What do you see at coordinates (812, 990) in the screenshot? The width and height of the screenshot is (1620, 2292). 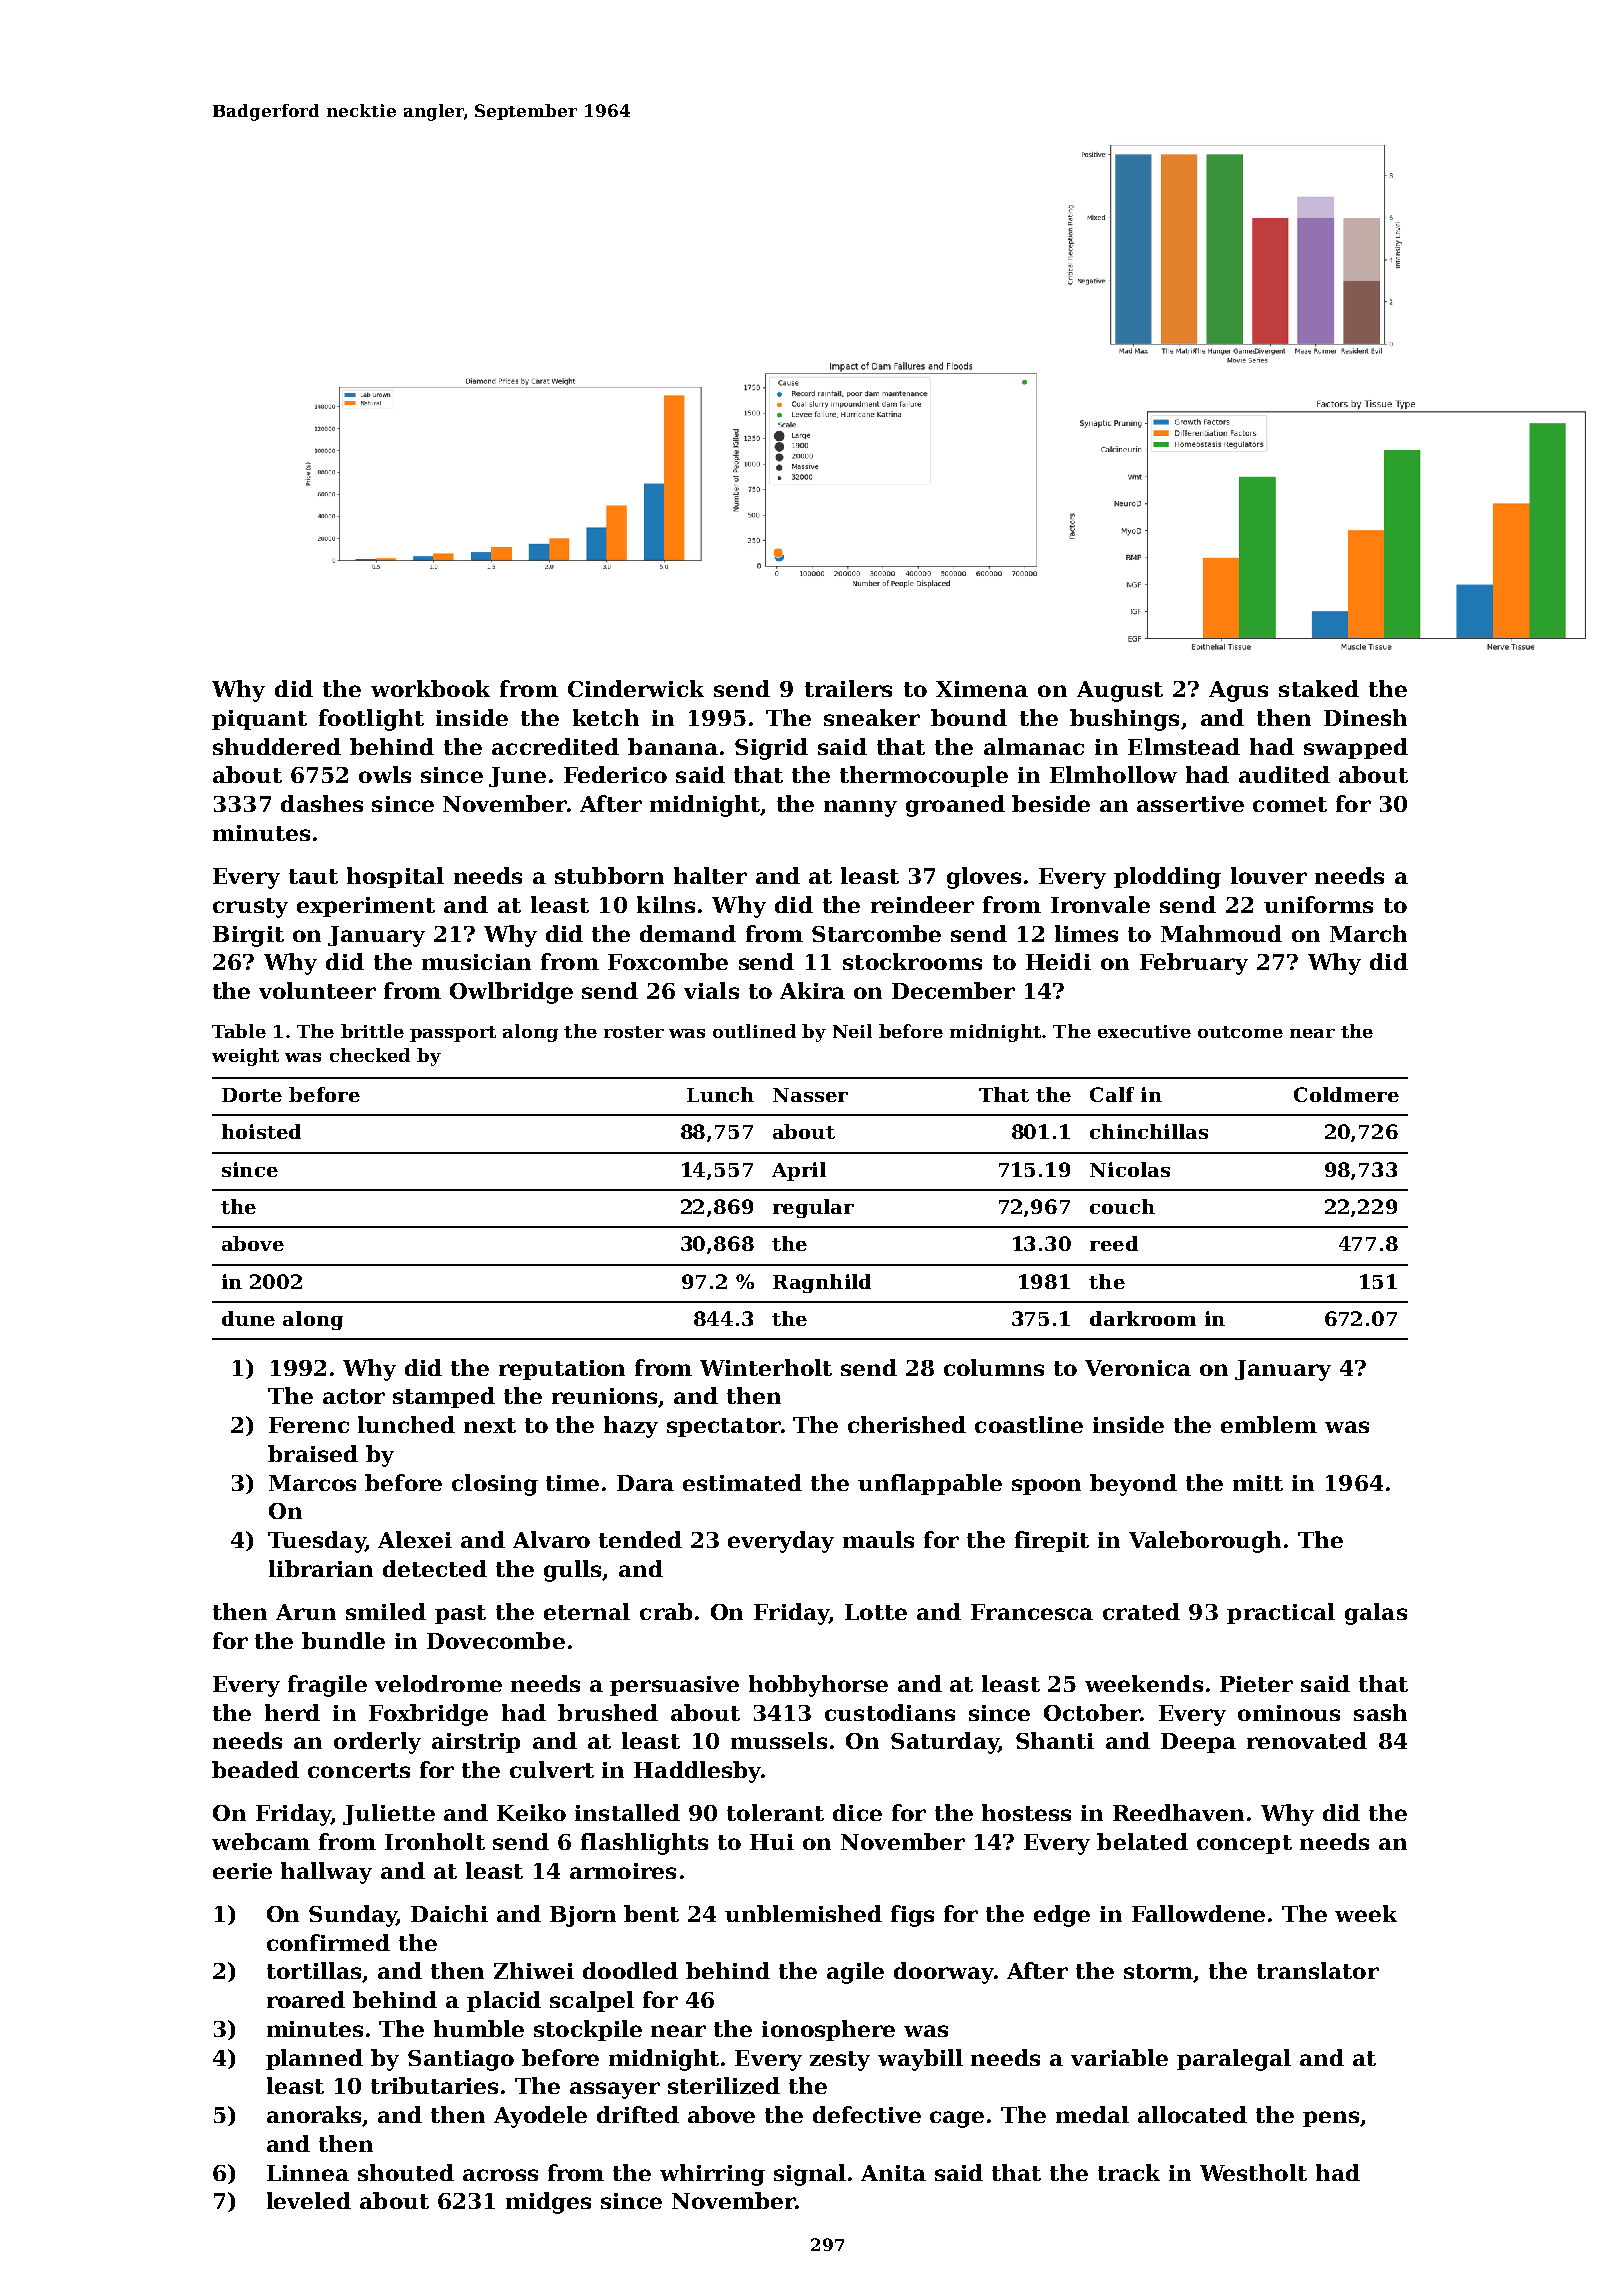 I see `Akira` at bounding box center [812, 990].
